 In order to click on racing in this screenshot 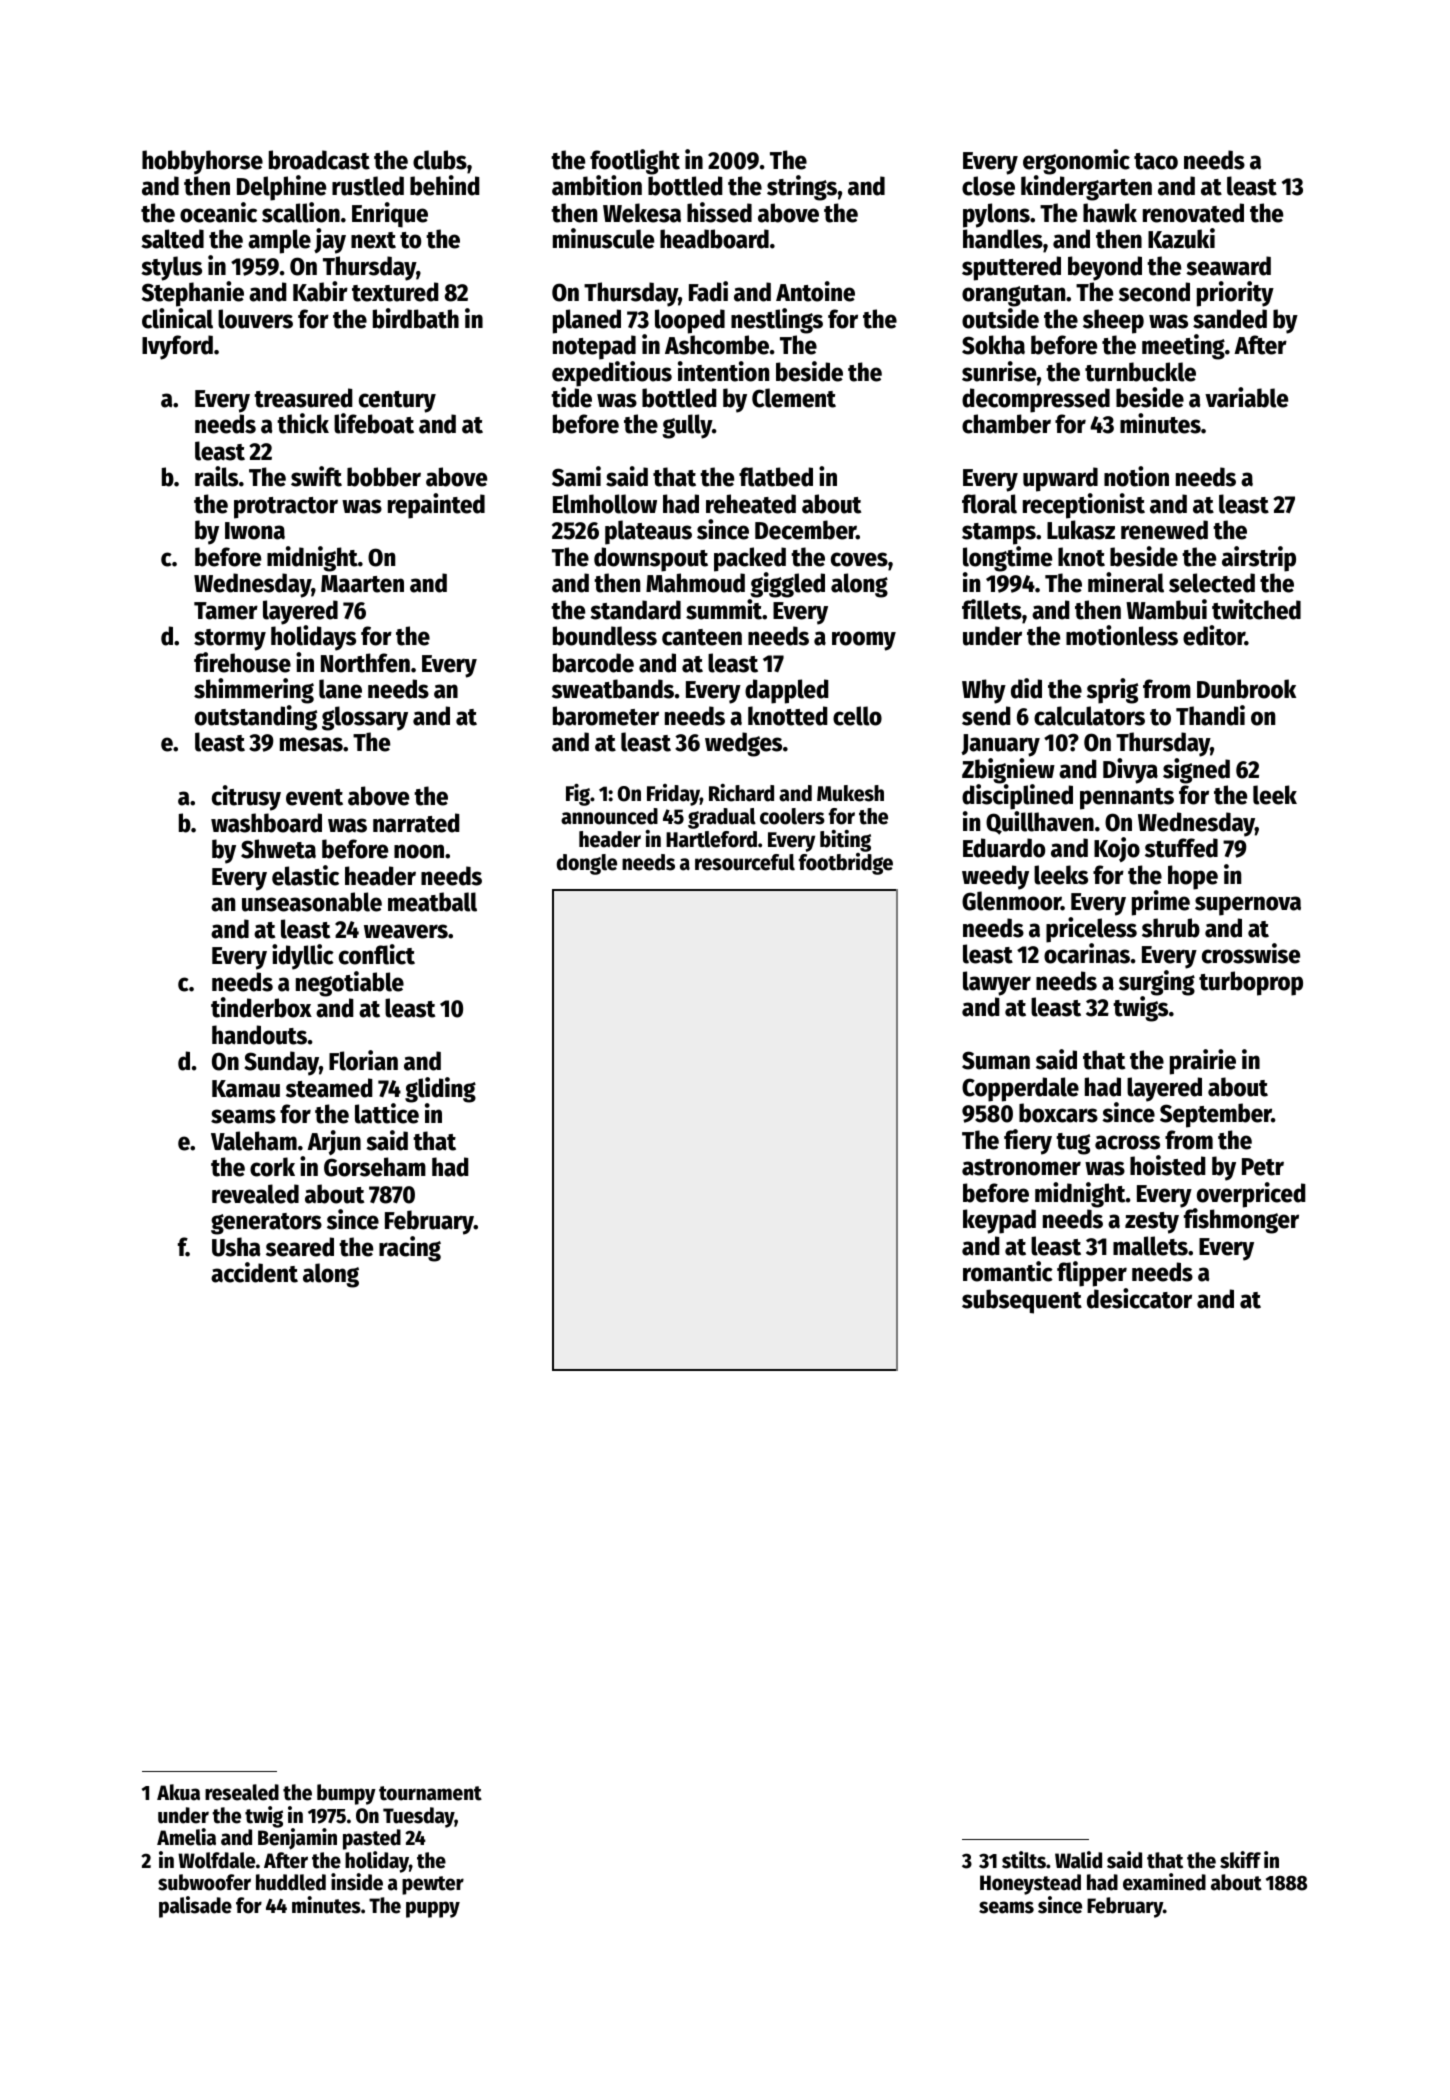, I will do `click(410, 1249)`.
